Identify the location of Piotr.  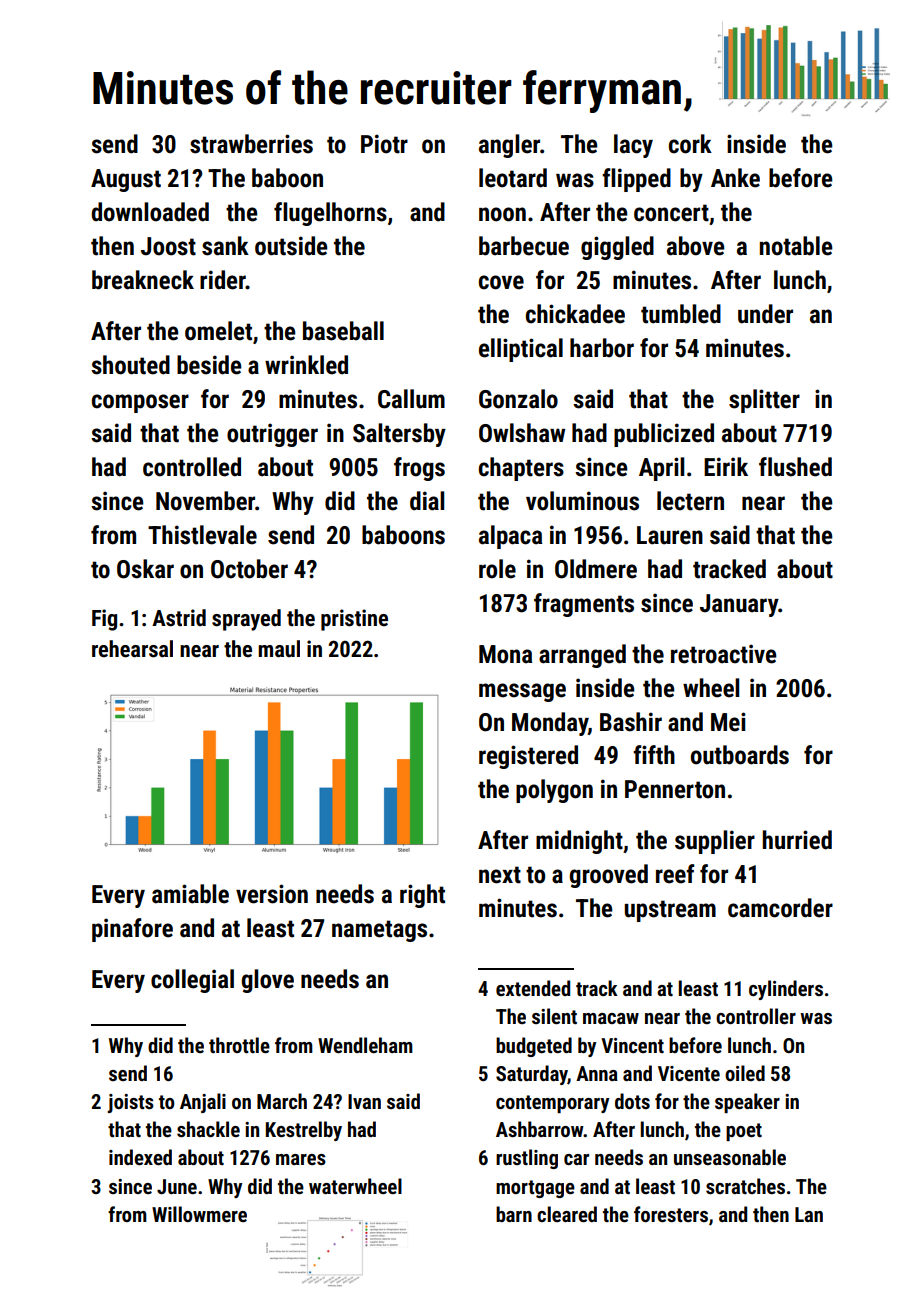
(384, 144).
